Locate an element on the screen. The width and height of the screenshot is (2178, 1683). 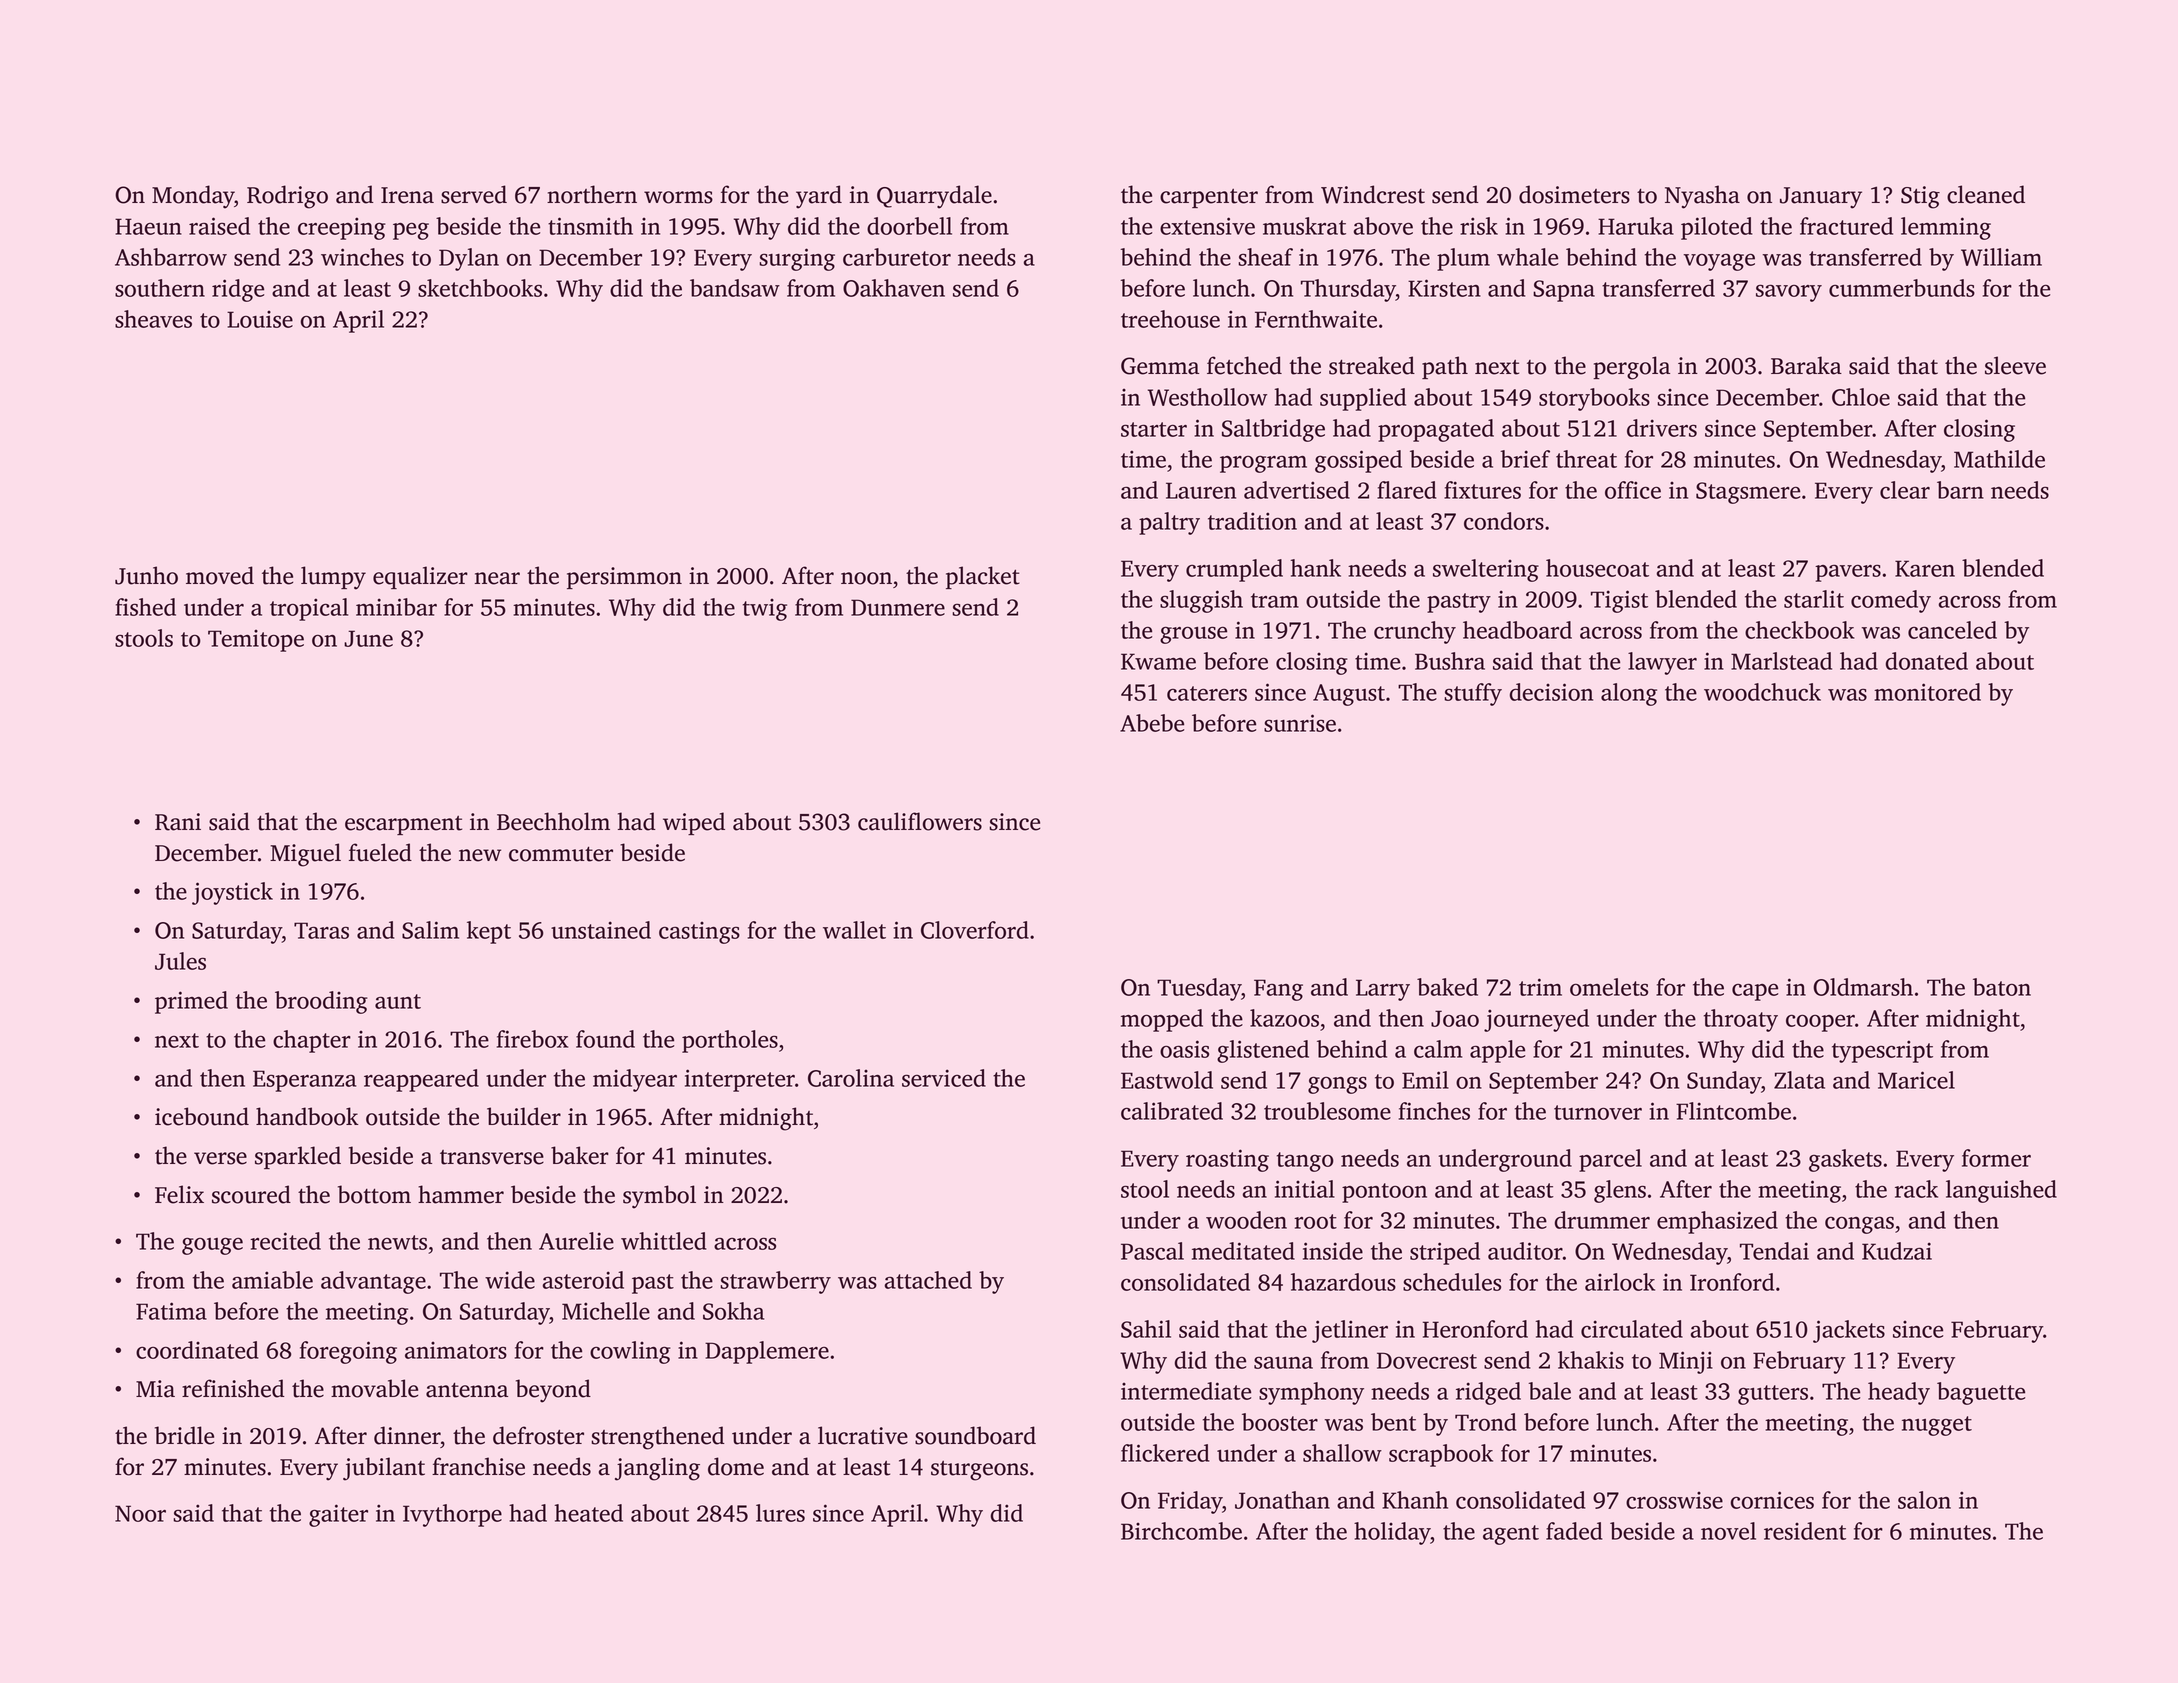
languished is located at coordinates (2001, 1191).
